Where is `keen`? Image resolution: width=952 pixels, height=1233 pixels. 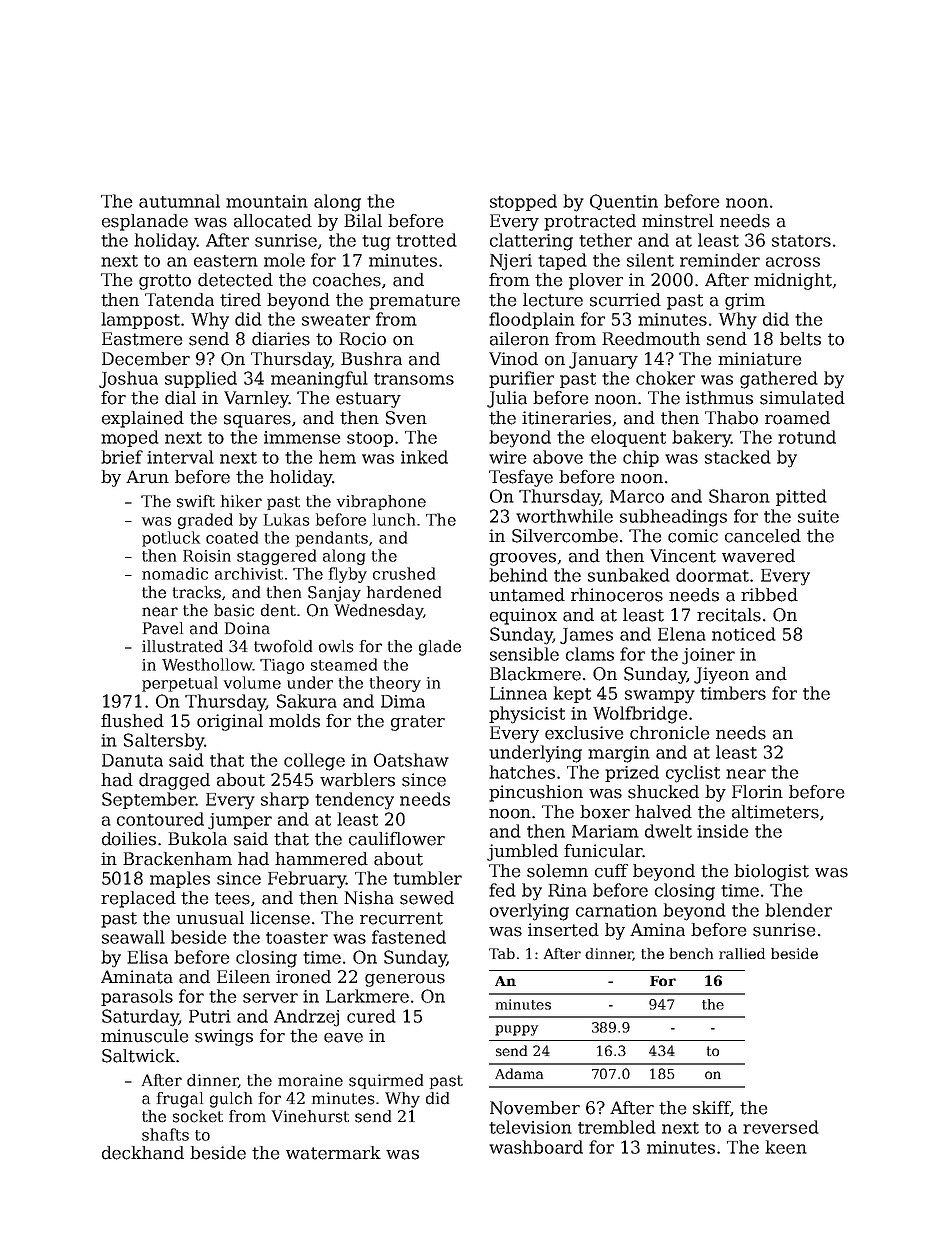
keen is located at coordinates (786, 1147).
